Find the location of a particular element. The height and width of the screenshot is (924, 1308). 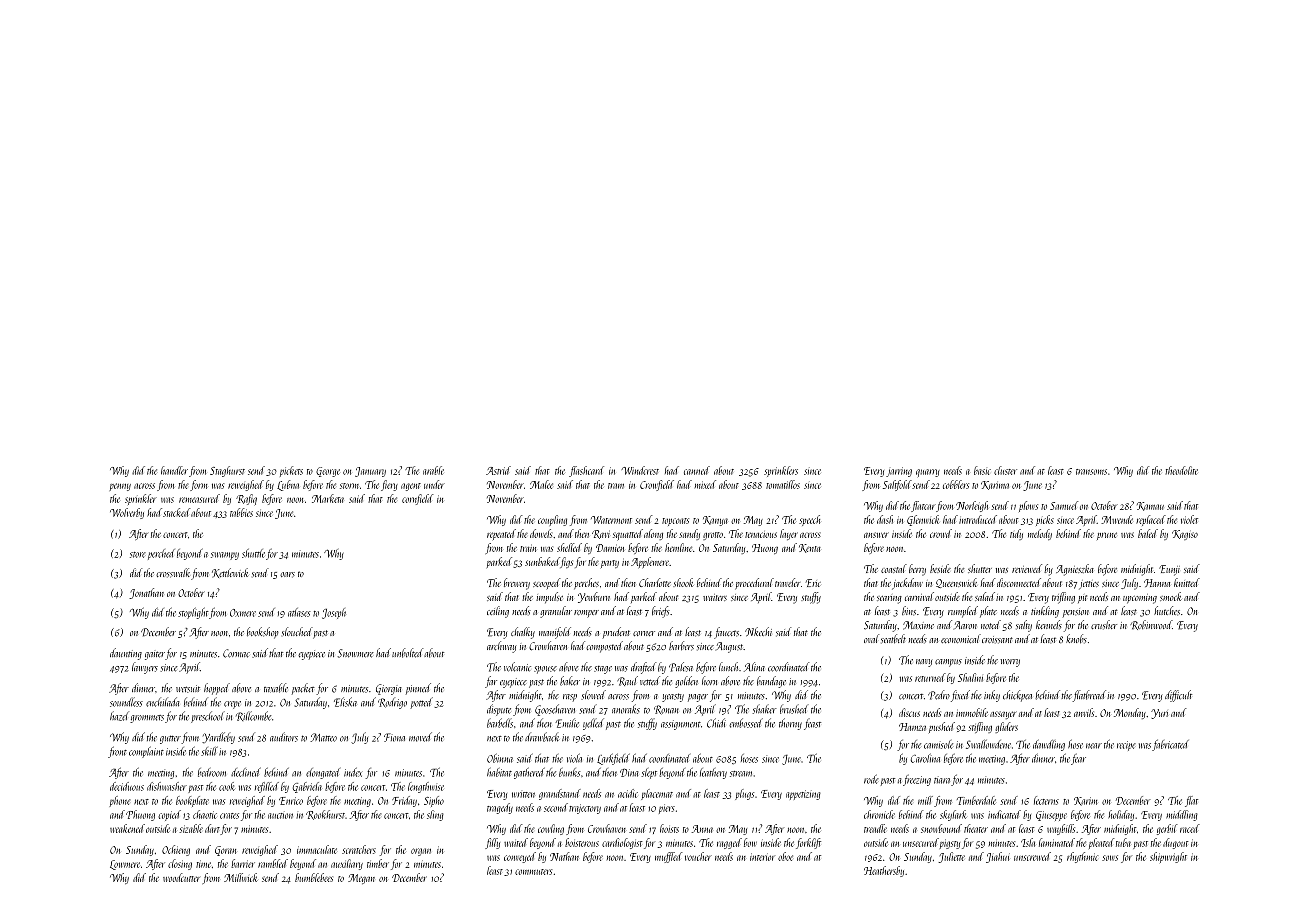

rhythmic is located at coordinates (1082, 857).
